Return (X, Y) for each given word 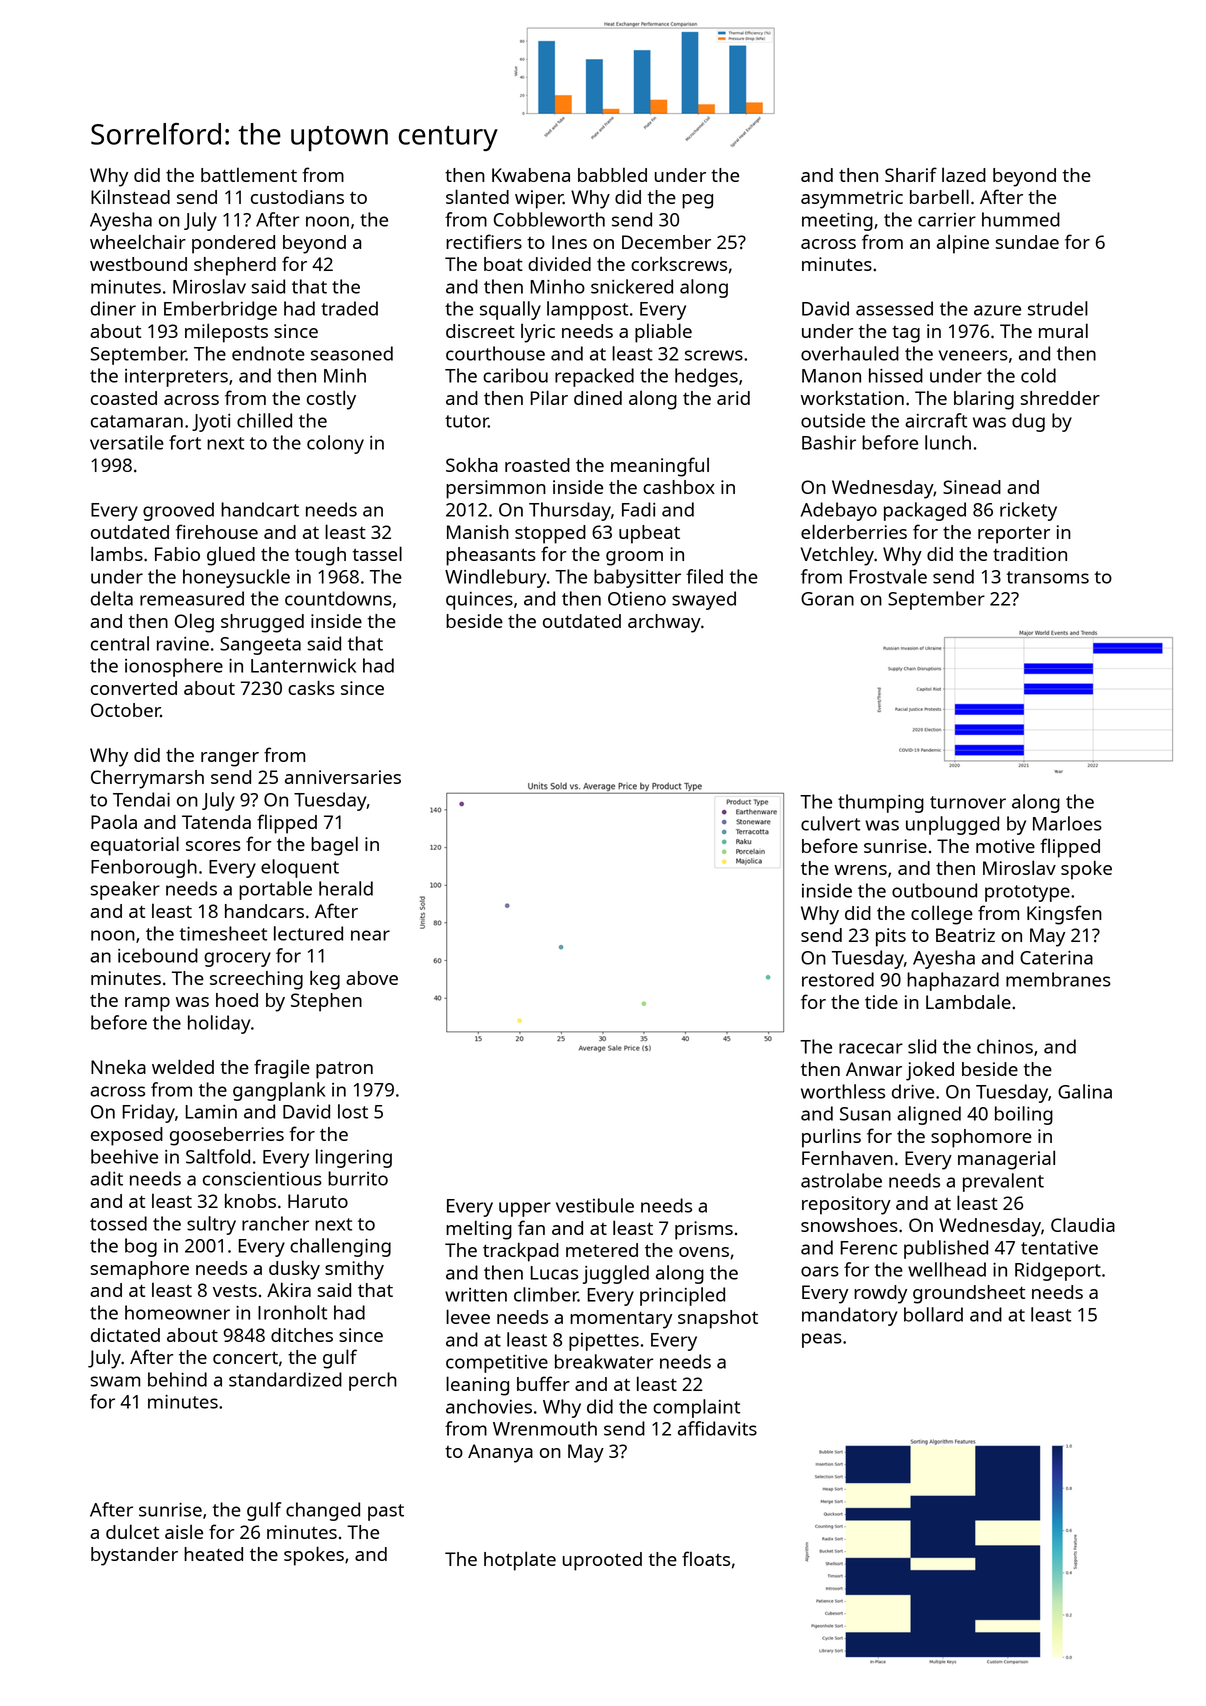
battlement (249, 174)
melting (479, 1230)
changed (323, 1511)
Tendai (141, 799)
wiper (539, 199)
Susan (865, 1114)
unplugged (952, 825)
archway (664, 623)
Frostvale (888, 576)
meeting (837, 222)
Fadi (638, 509)
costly (331, 400)
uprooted (602, 1561)
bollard (933, 1314)
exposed (127, 1136)
